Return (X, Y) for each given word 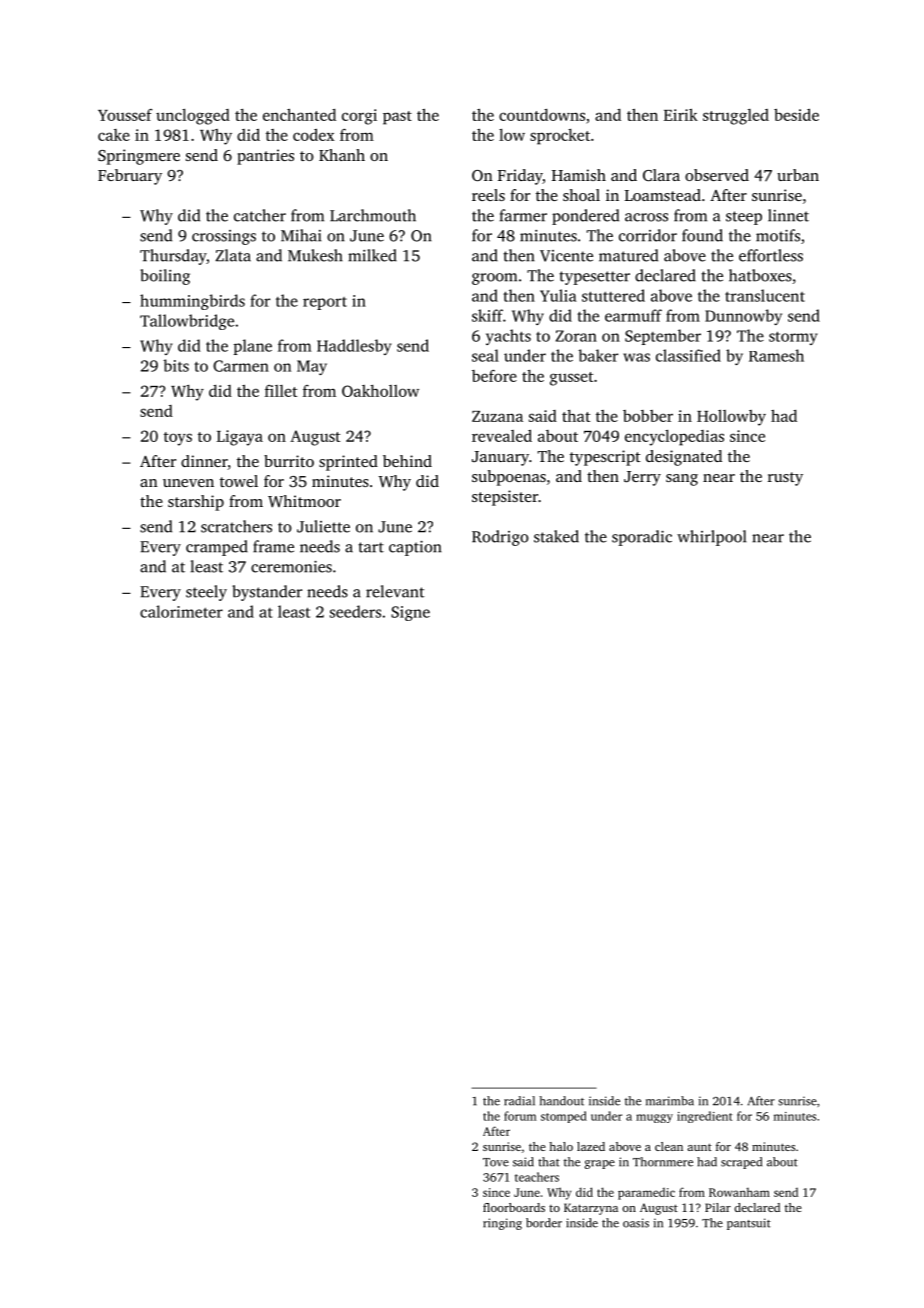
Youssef (125, 115)
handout (561, 1101)
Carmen (241, 366)
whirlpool (712, 538)
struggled (736, 117)
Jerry (642, 478)
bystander (267, 593)
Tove (496, 1162)
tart (371, 547)
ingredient (704, 1117)
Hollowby (731, 418)
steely (206, 593)
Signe (410, 613)
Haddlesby (354, 347)
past (397, 118)
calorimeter (181, 611)
